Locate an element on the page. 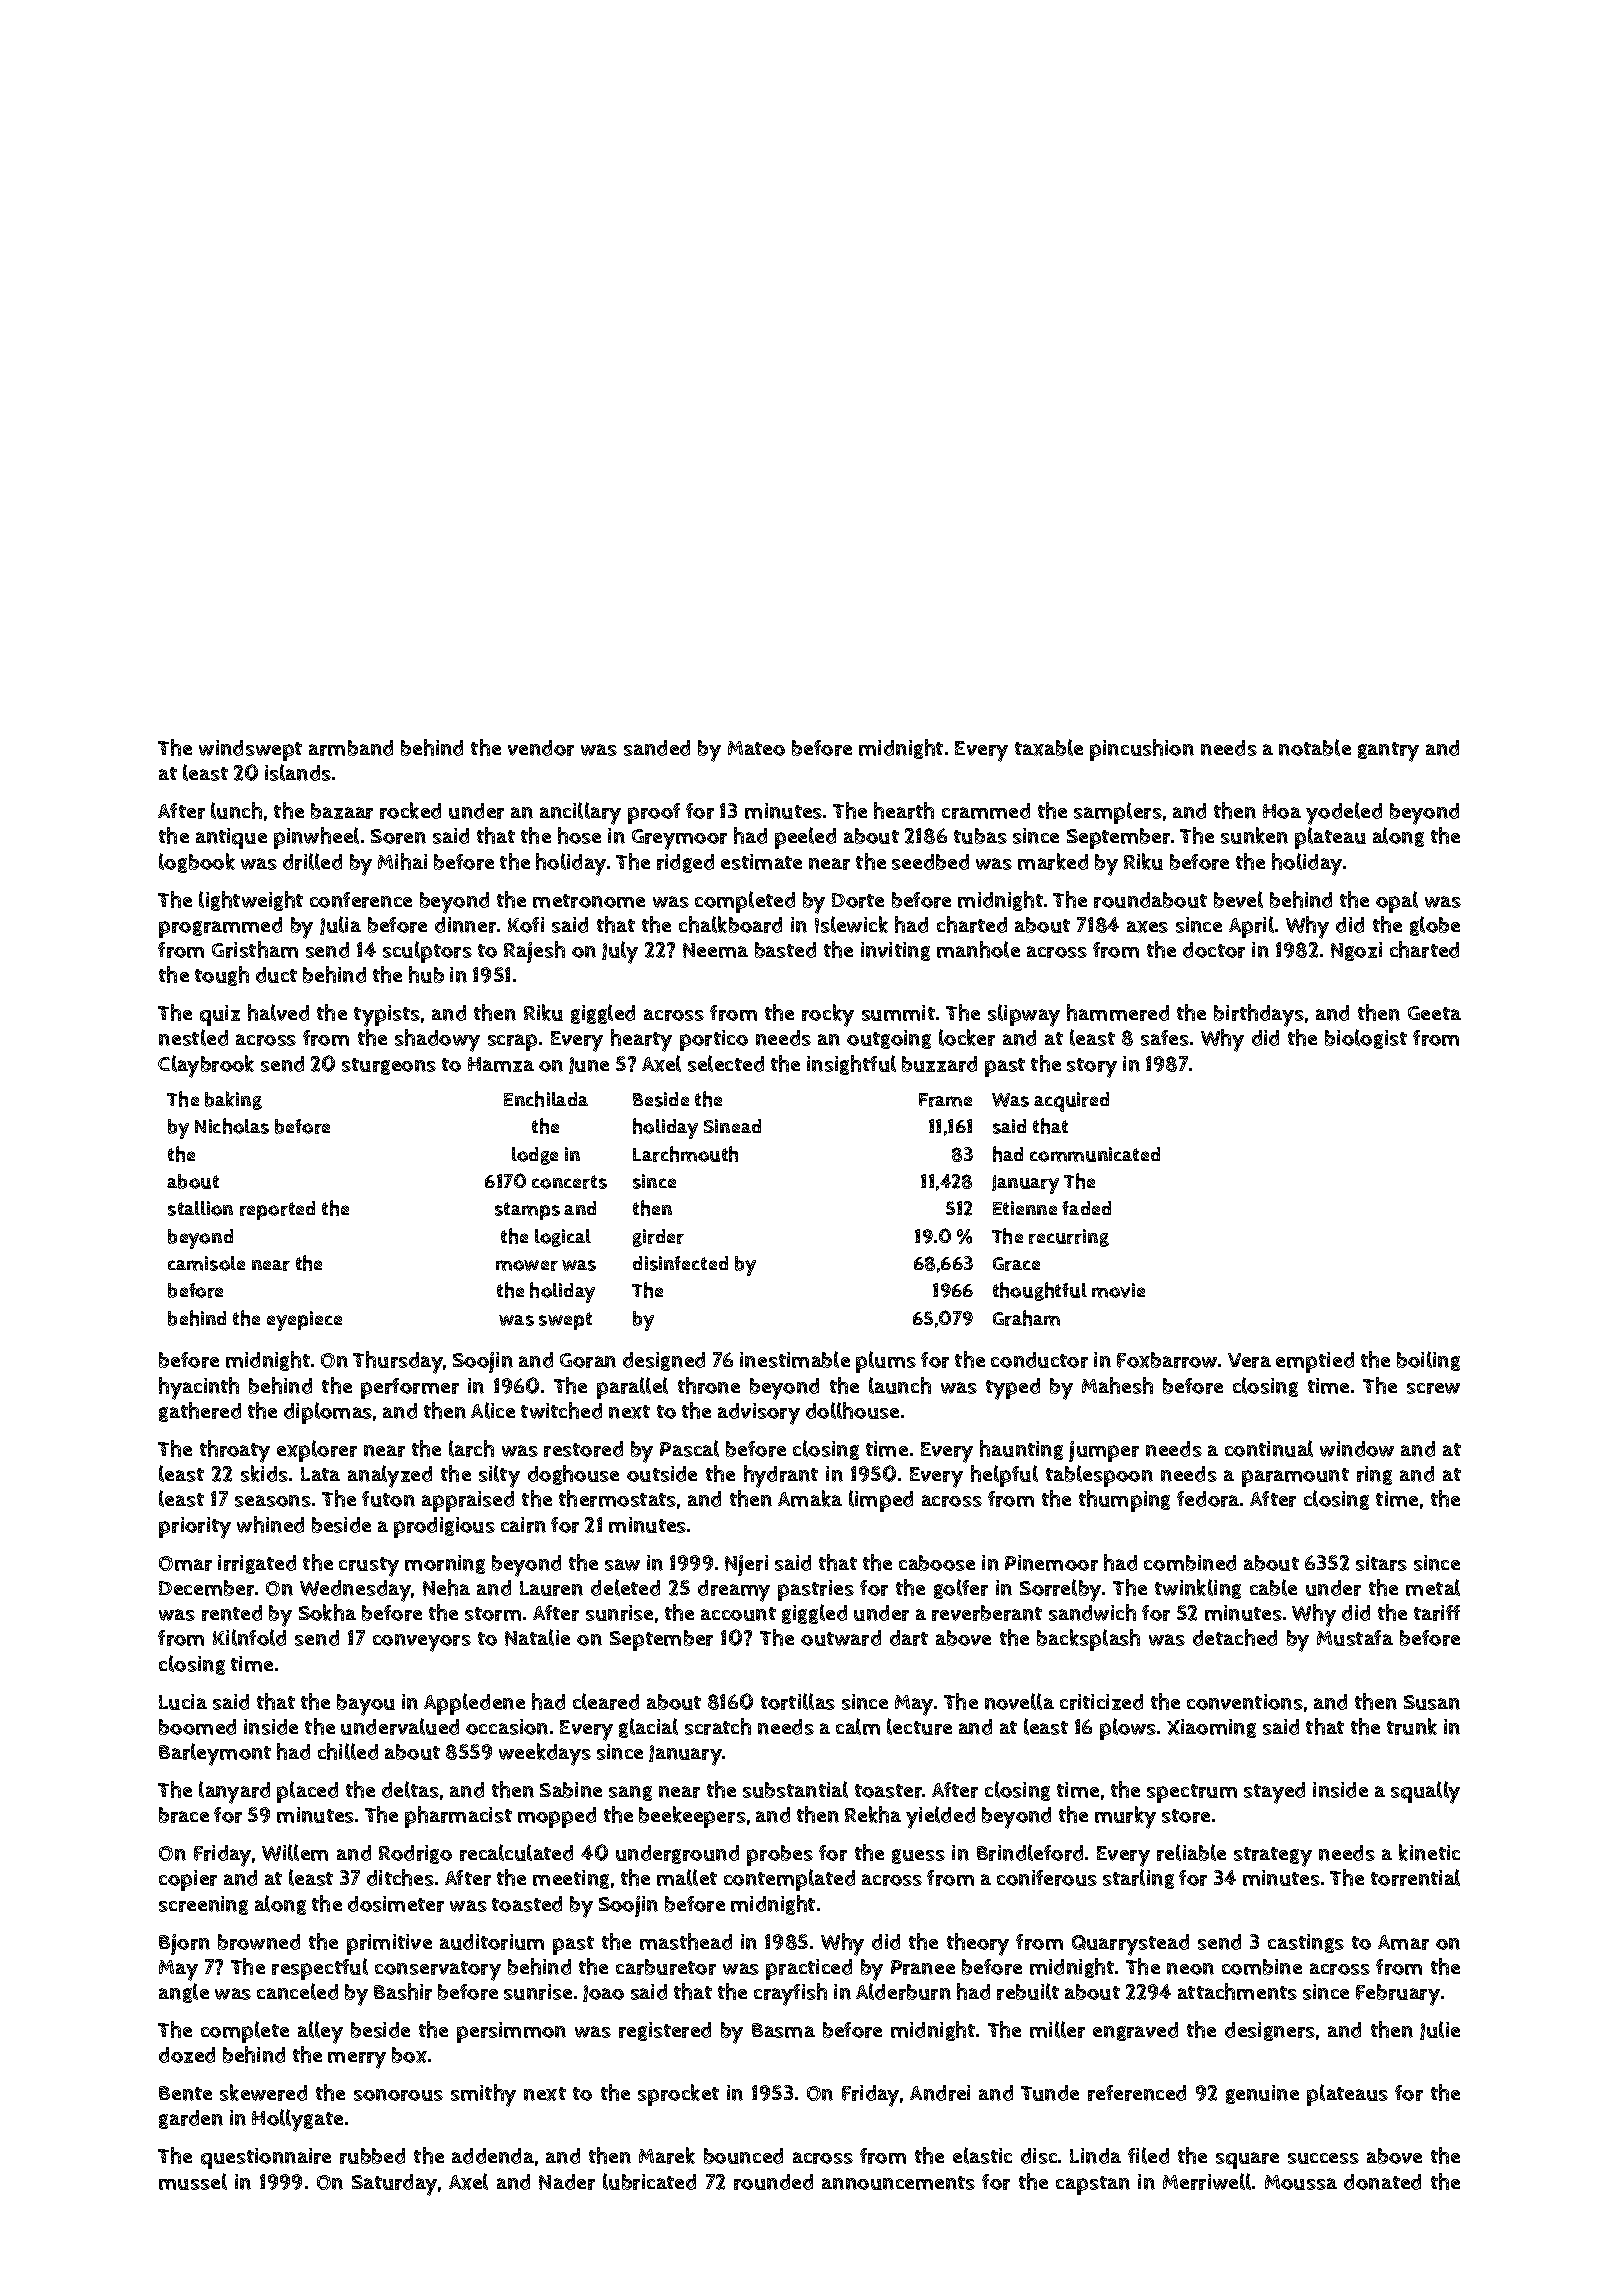 The height and width of the image is (2292, 1620). beekeepers is located at coordinates (692, 1817).
